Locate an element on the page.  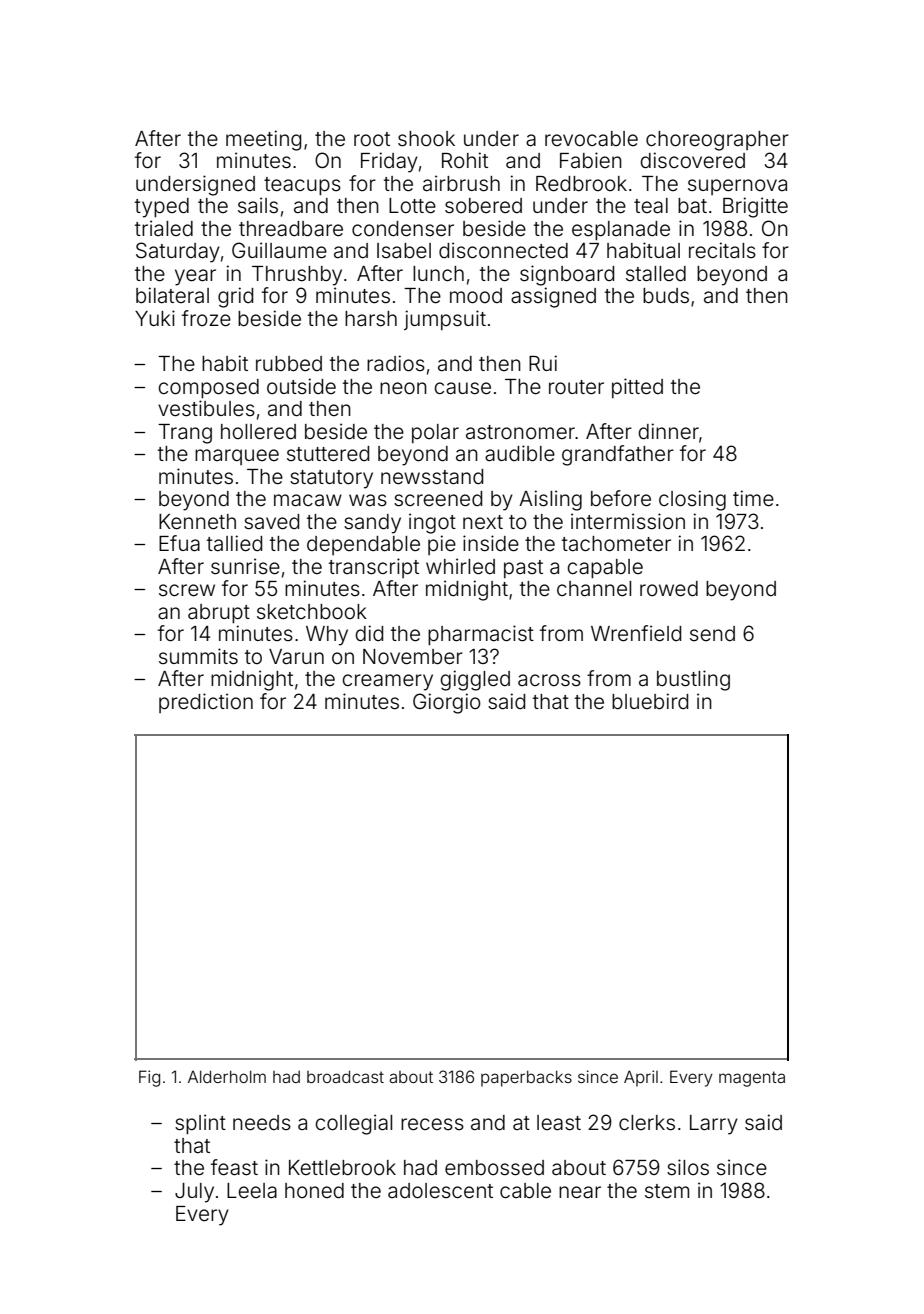
marquee is located at coordinates (237, 457).
